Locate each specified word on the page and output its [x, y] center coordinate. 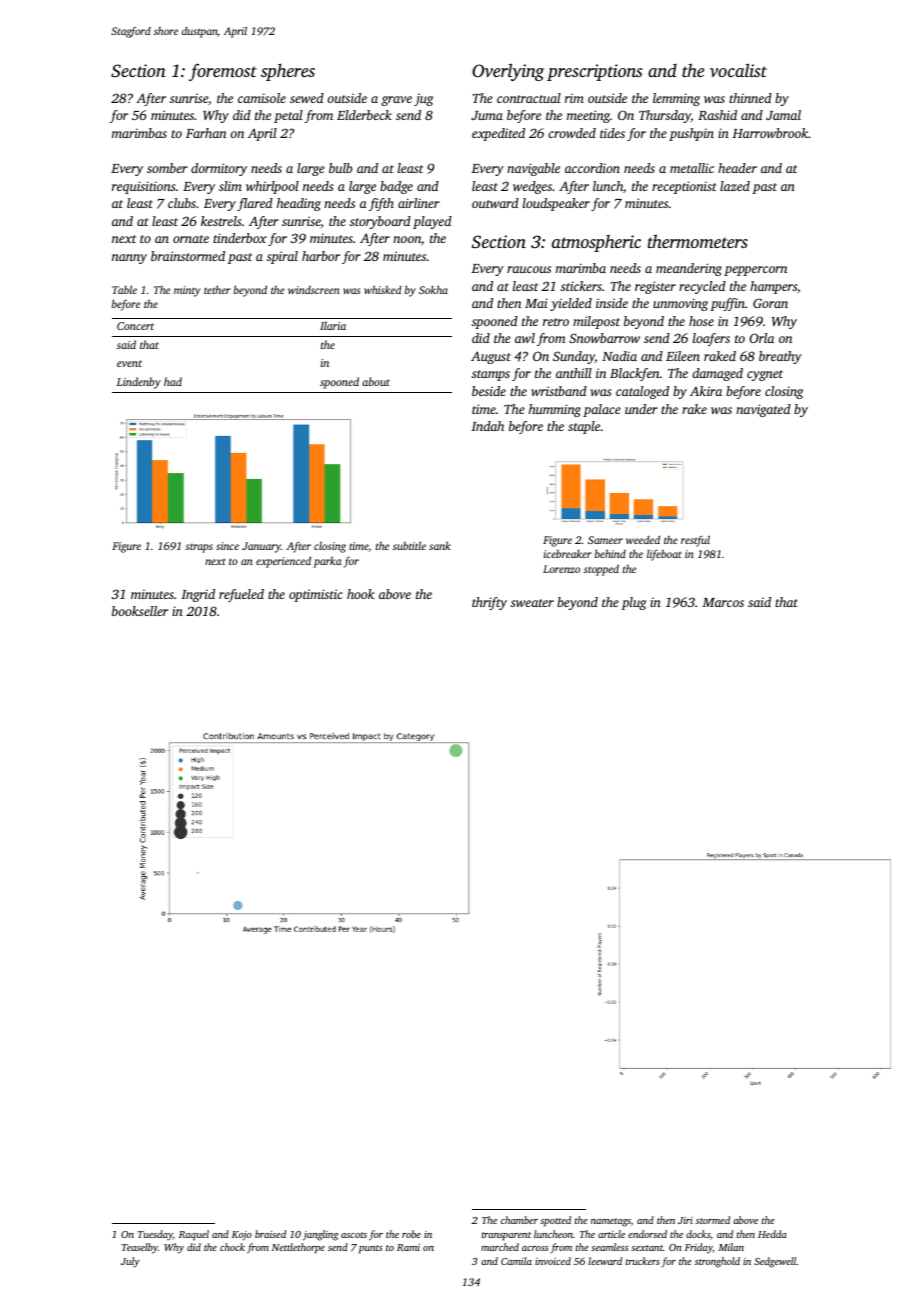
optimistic [316, 595]
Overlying [508, 72]
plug [633, 603]
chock [232, 1247]
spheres [288, 72]
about [376, 381]
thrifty [489, 603]
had [173, 381]
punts [371, 1249]
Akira [706, 391]
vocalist [738, 70]
